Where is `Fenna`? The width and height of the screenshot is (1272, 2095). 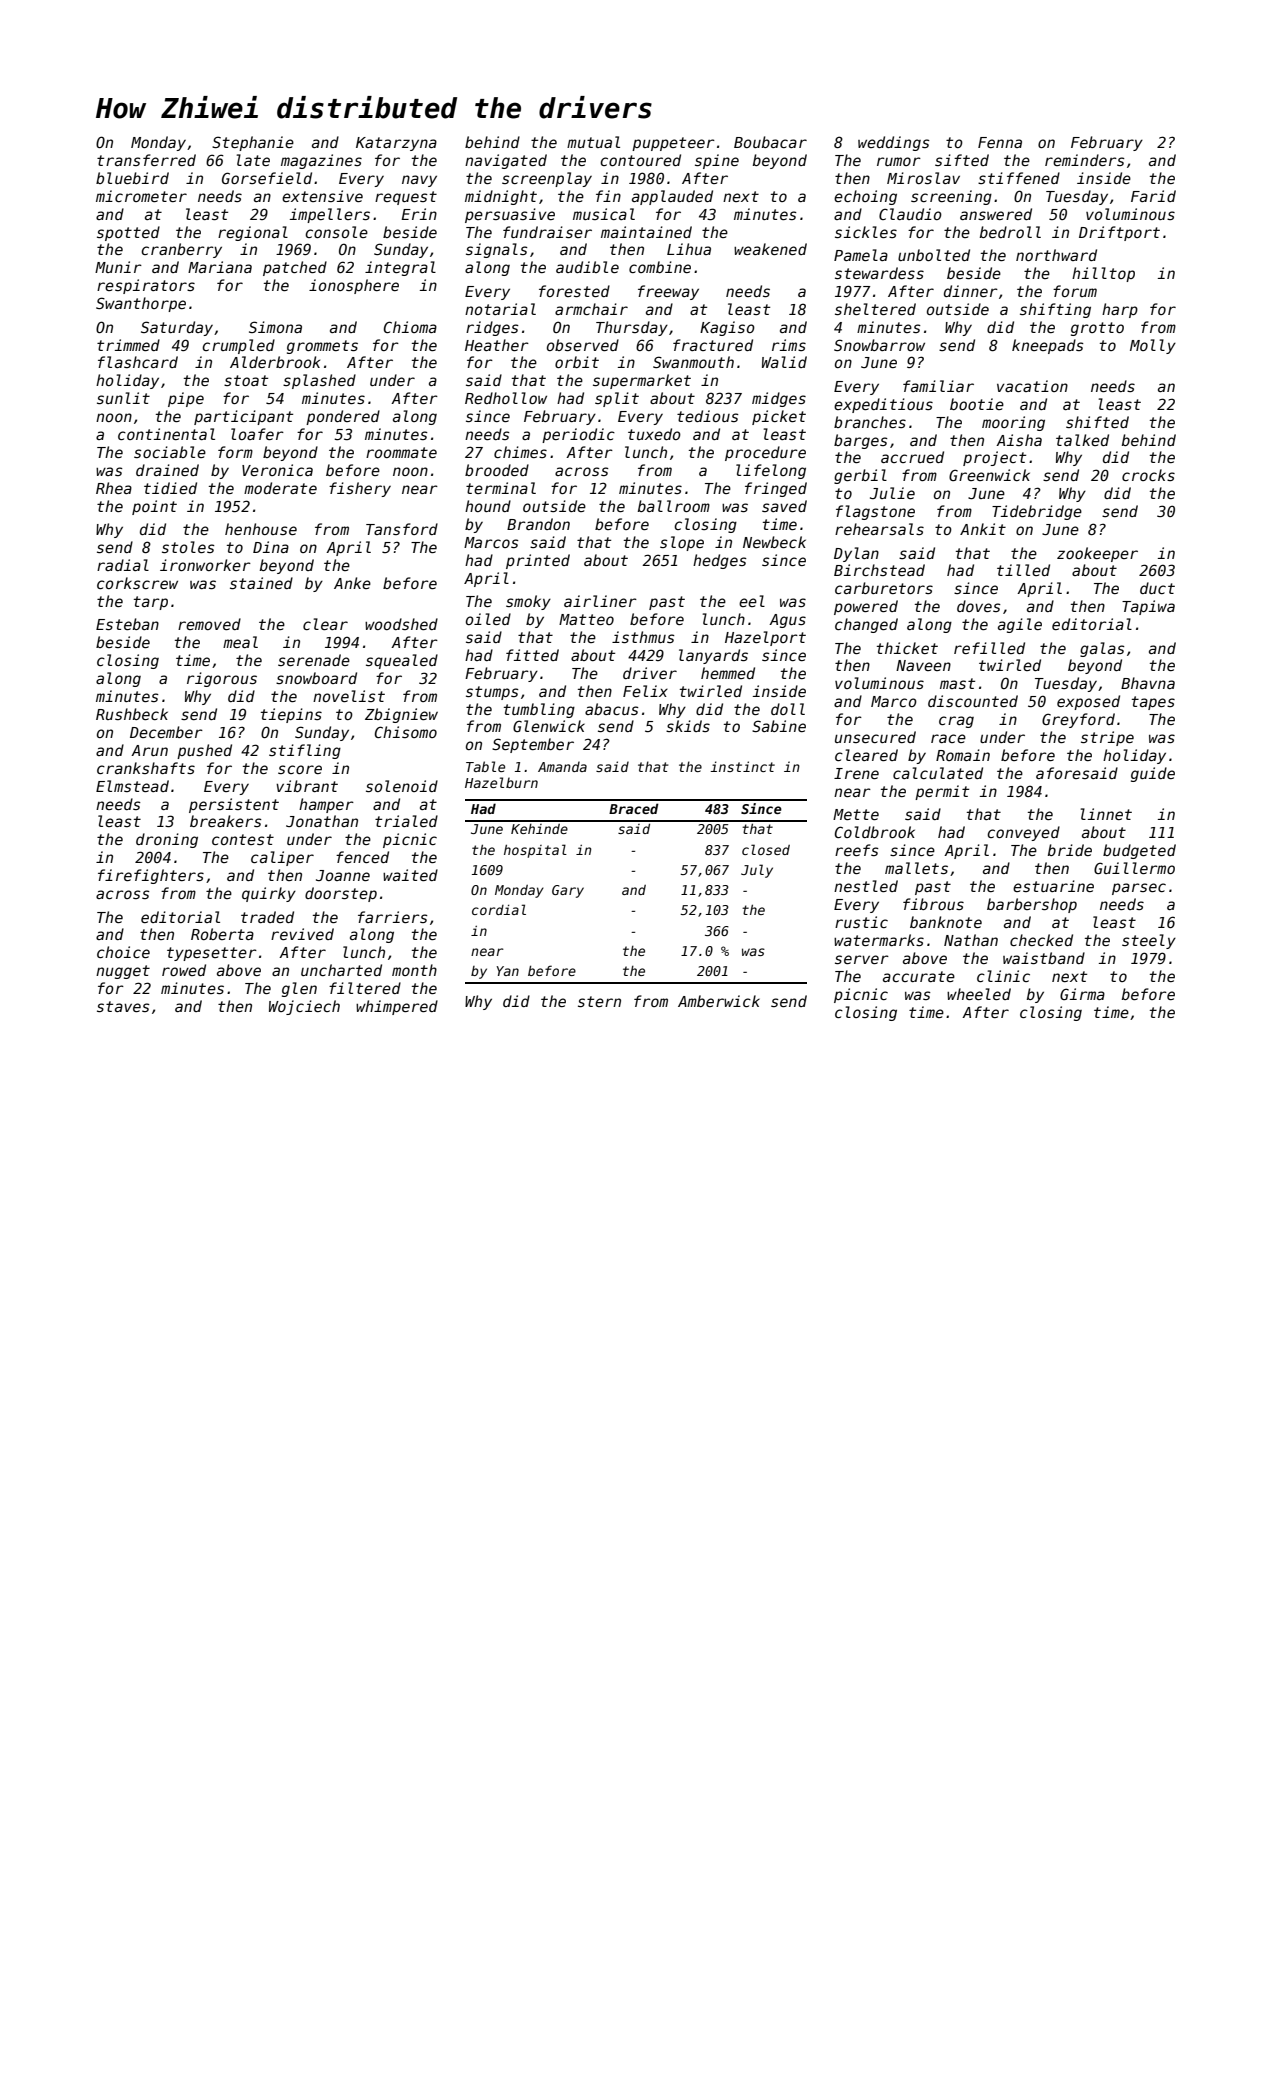 Fenna is located at coordinates (1000, 142).
